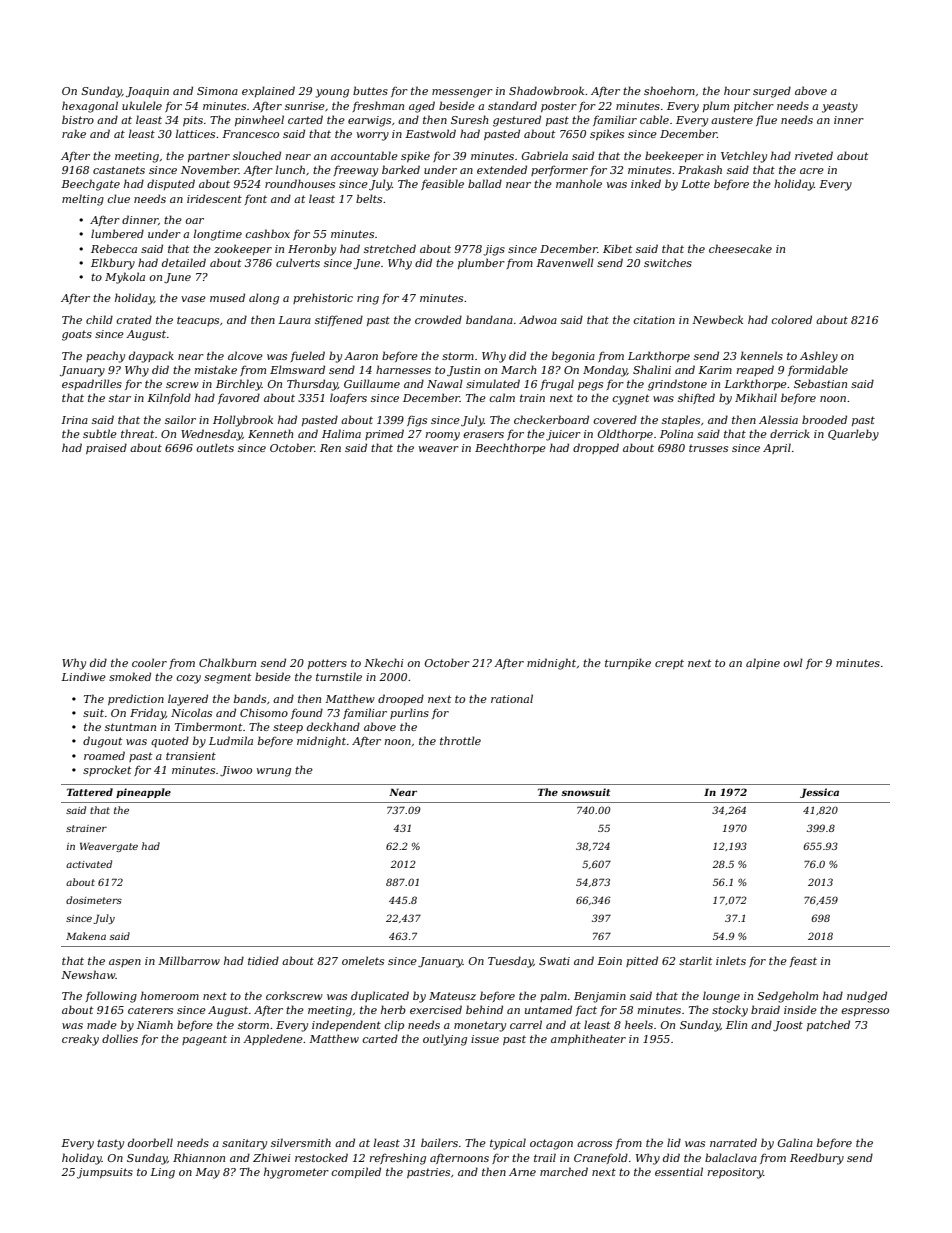 The width and height of the screenshot is (952, 1233). I want to click on Quarleby, so click(853, 435).
